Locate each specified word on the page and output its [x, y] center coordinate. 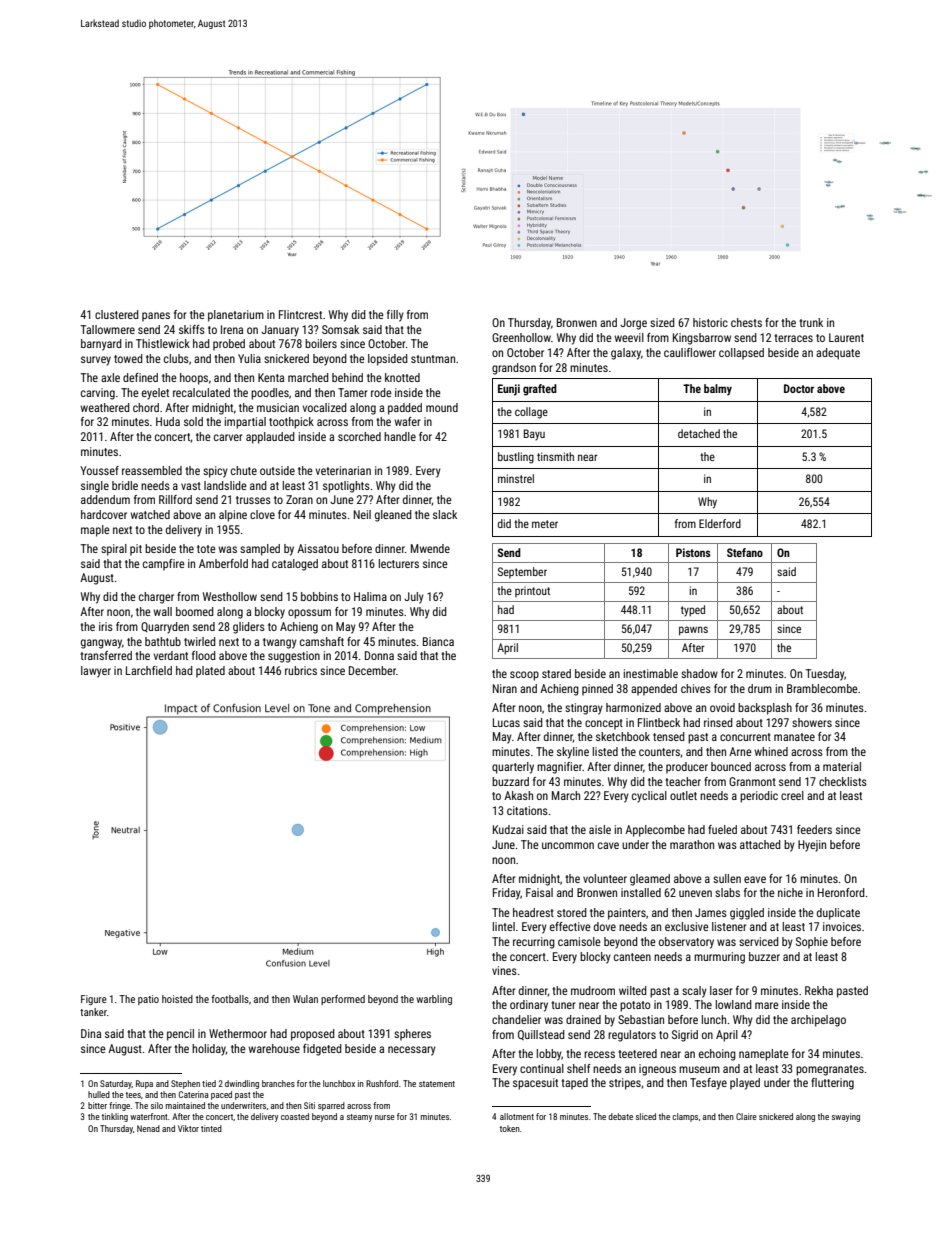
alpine [233, 516]
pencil [180, 1035]
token [510, 1128]
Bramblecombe [822, 688]
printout [532, 591]
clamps [685, 1117]
